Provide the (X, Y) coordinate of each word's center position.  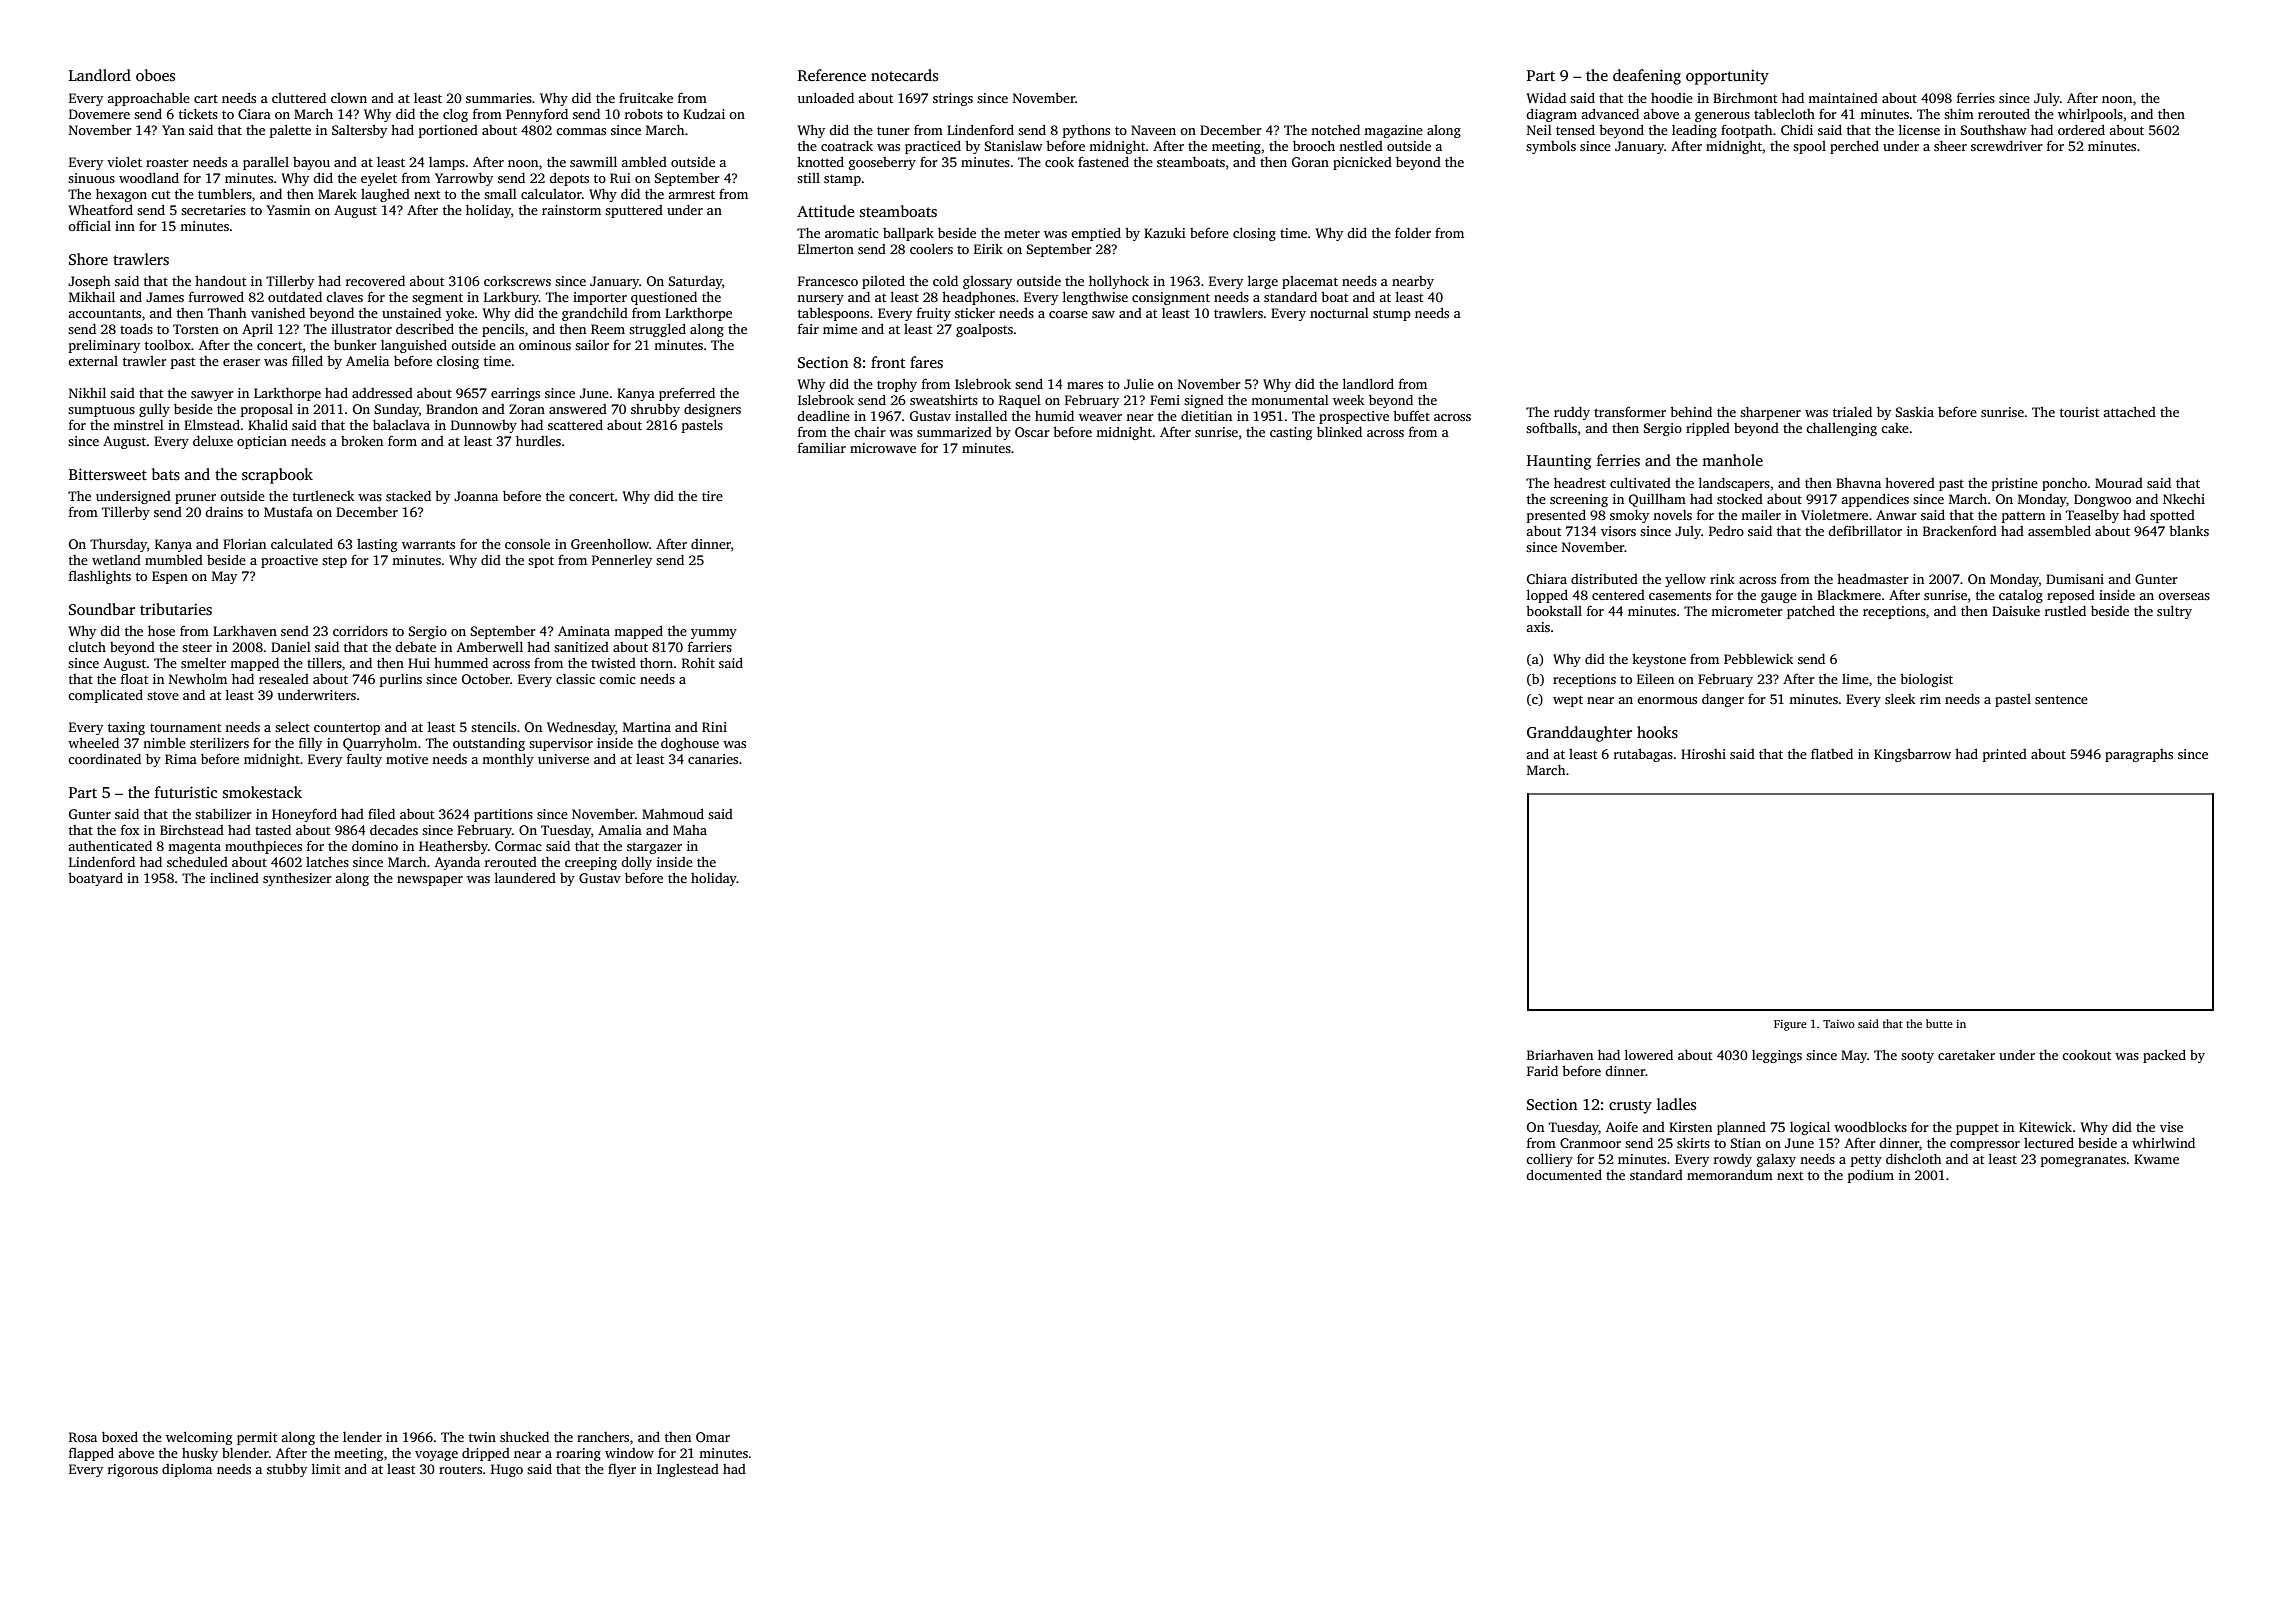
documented (1564, 1174)
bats (166, 474)
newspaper (430, 881)
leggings (1777, 1056)
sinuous (91, 178)
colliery (1549, 1160)
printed (2005, 755)
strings (953, 99)
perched (1854, 147)
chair (870, 431)
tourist (2079, 412)
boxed (120, 1436)
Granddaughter (1579, 734)
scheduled (197, 861)
